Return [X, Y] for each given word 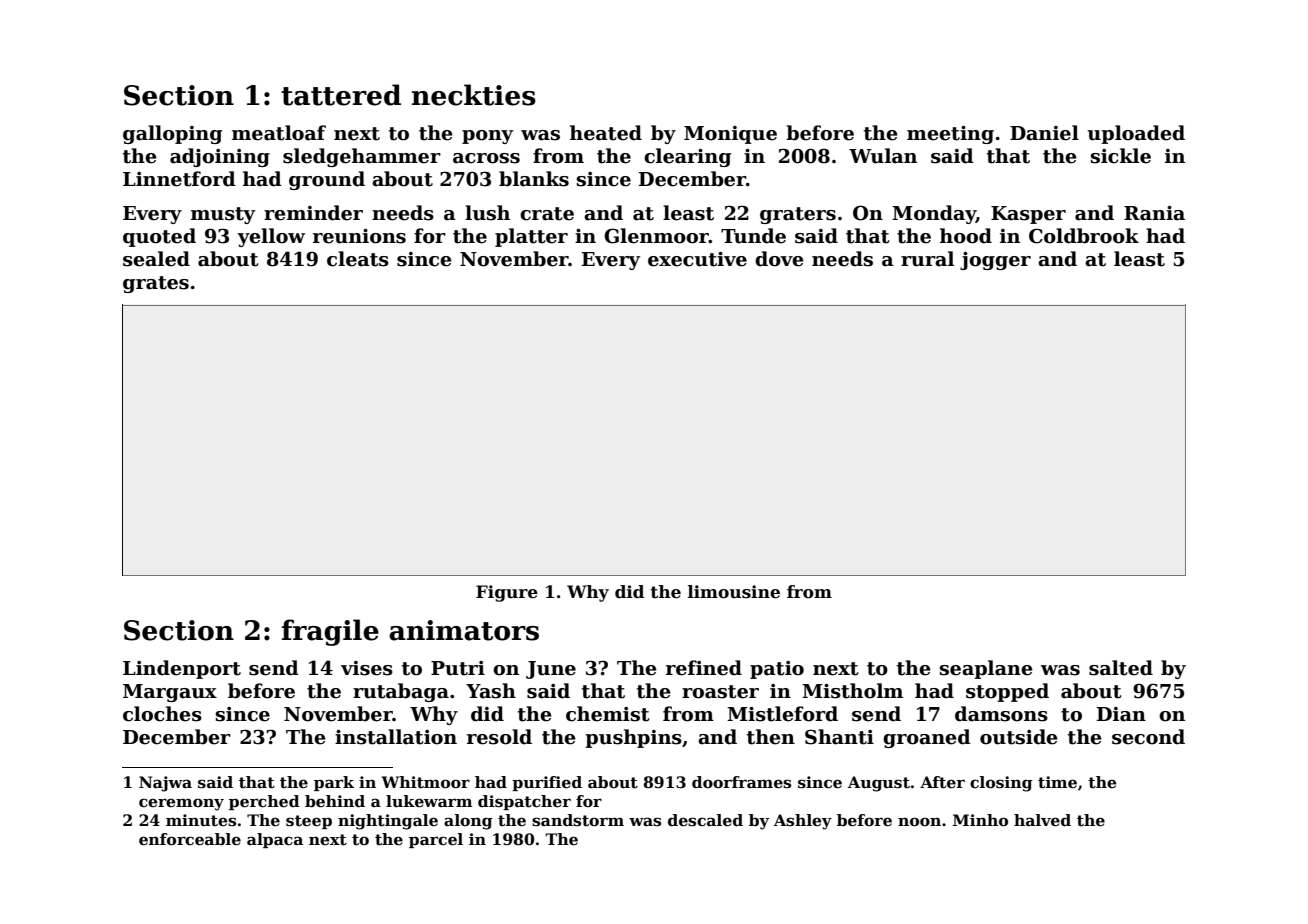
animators [464, 630]
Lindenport [182, 669]
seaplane [986, 669]
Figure [507, 593]
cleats [358, 259]
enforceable [190, 839]
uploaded [1136, 134]
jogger [995, 261]
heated [606, 133]
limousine [734, 592]
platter [531, 237]
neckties [474, 95]
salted [1121, 668]
